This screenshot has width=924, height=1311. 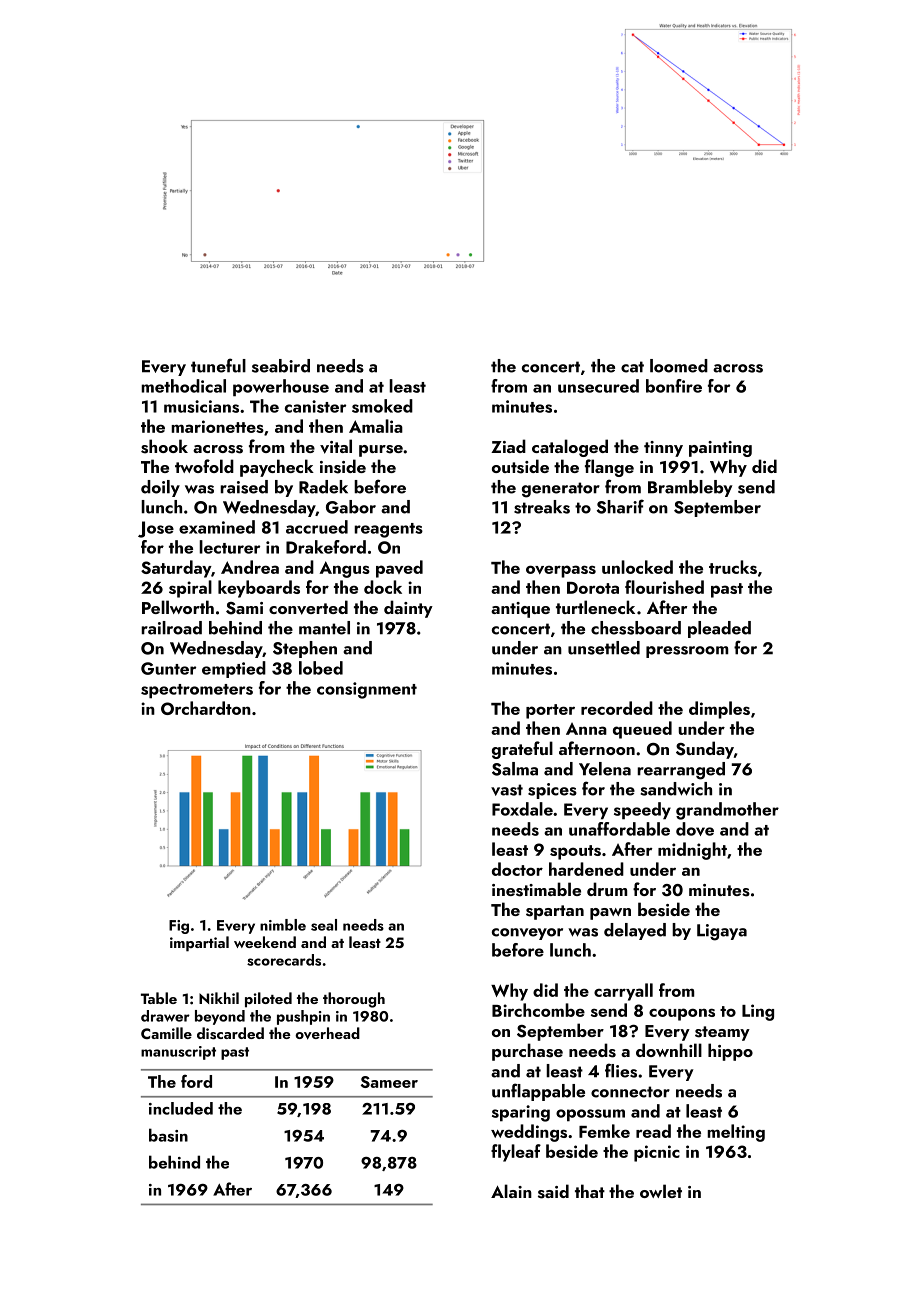 I want to click on vast, so click(x=507, y=790).
